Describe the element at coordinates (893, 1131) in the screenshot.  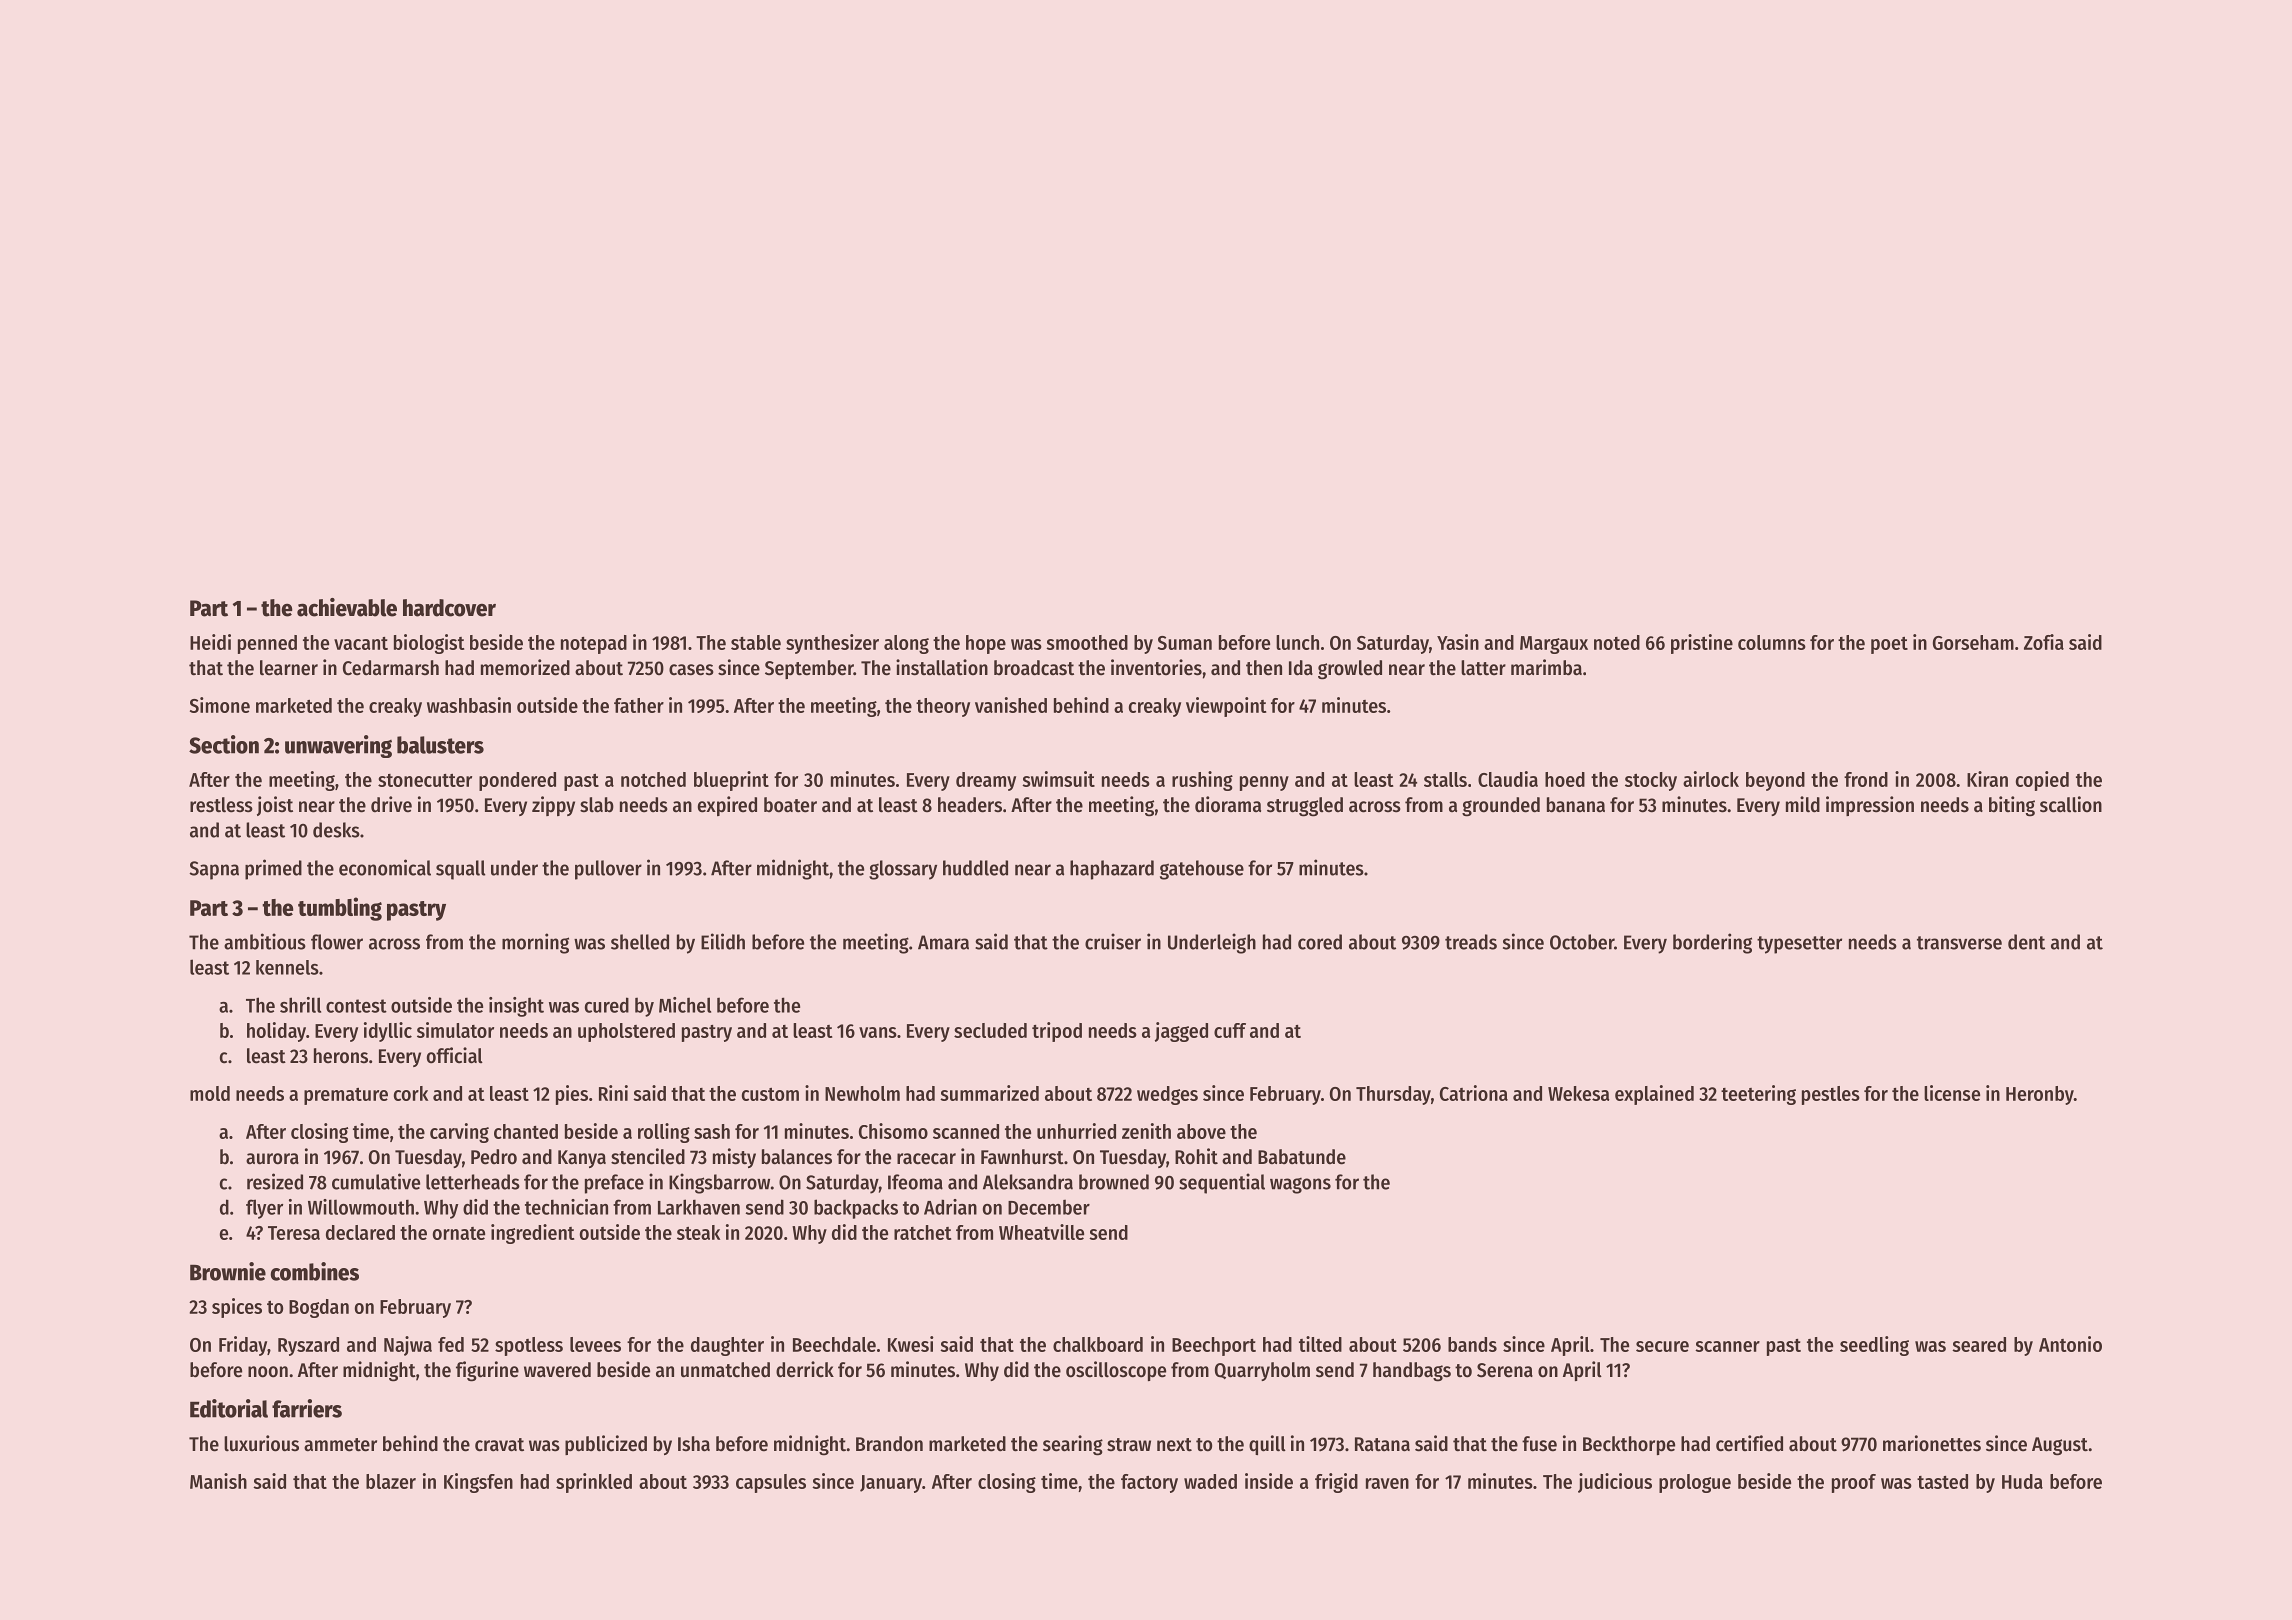
I see `Chisomo` at that location.
